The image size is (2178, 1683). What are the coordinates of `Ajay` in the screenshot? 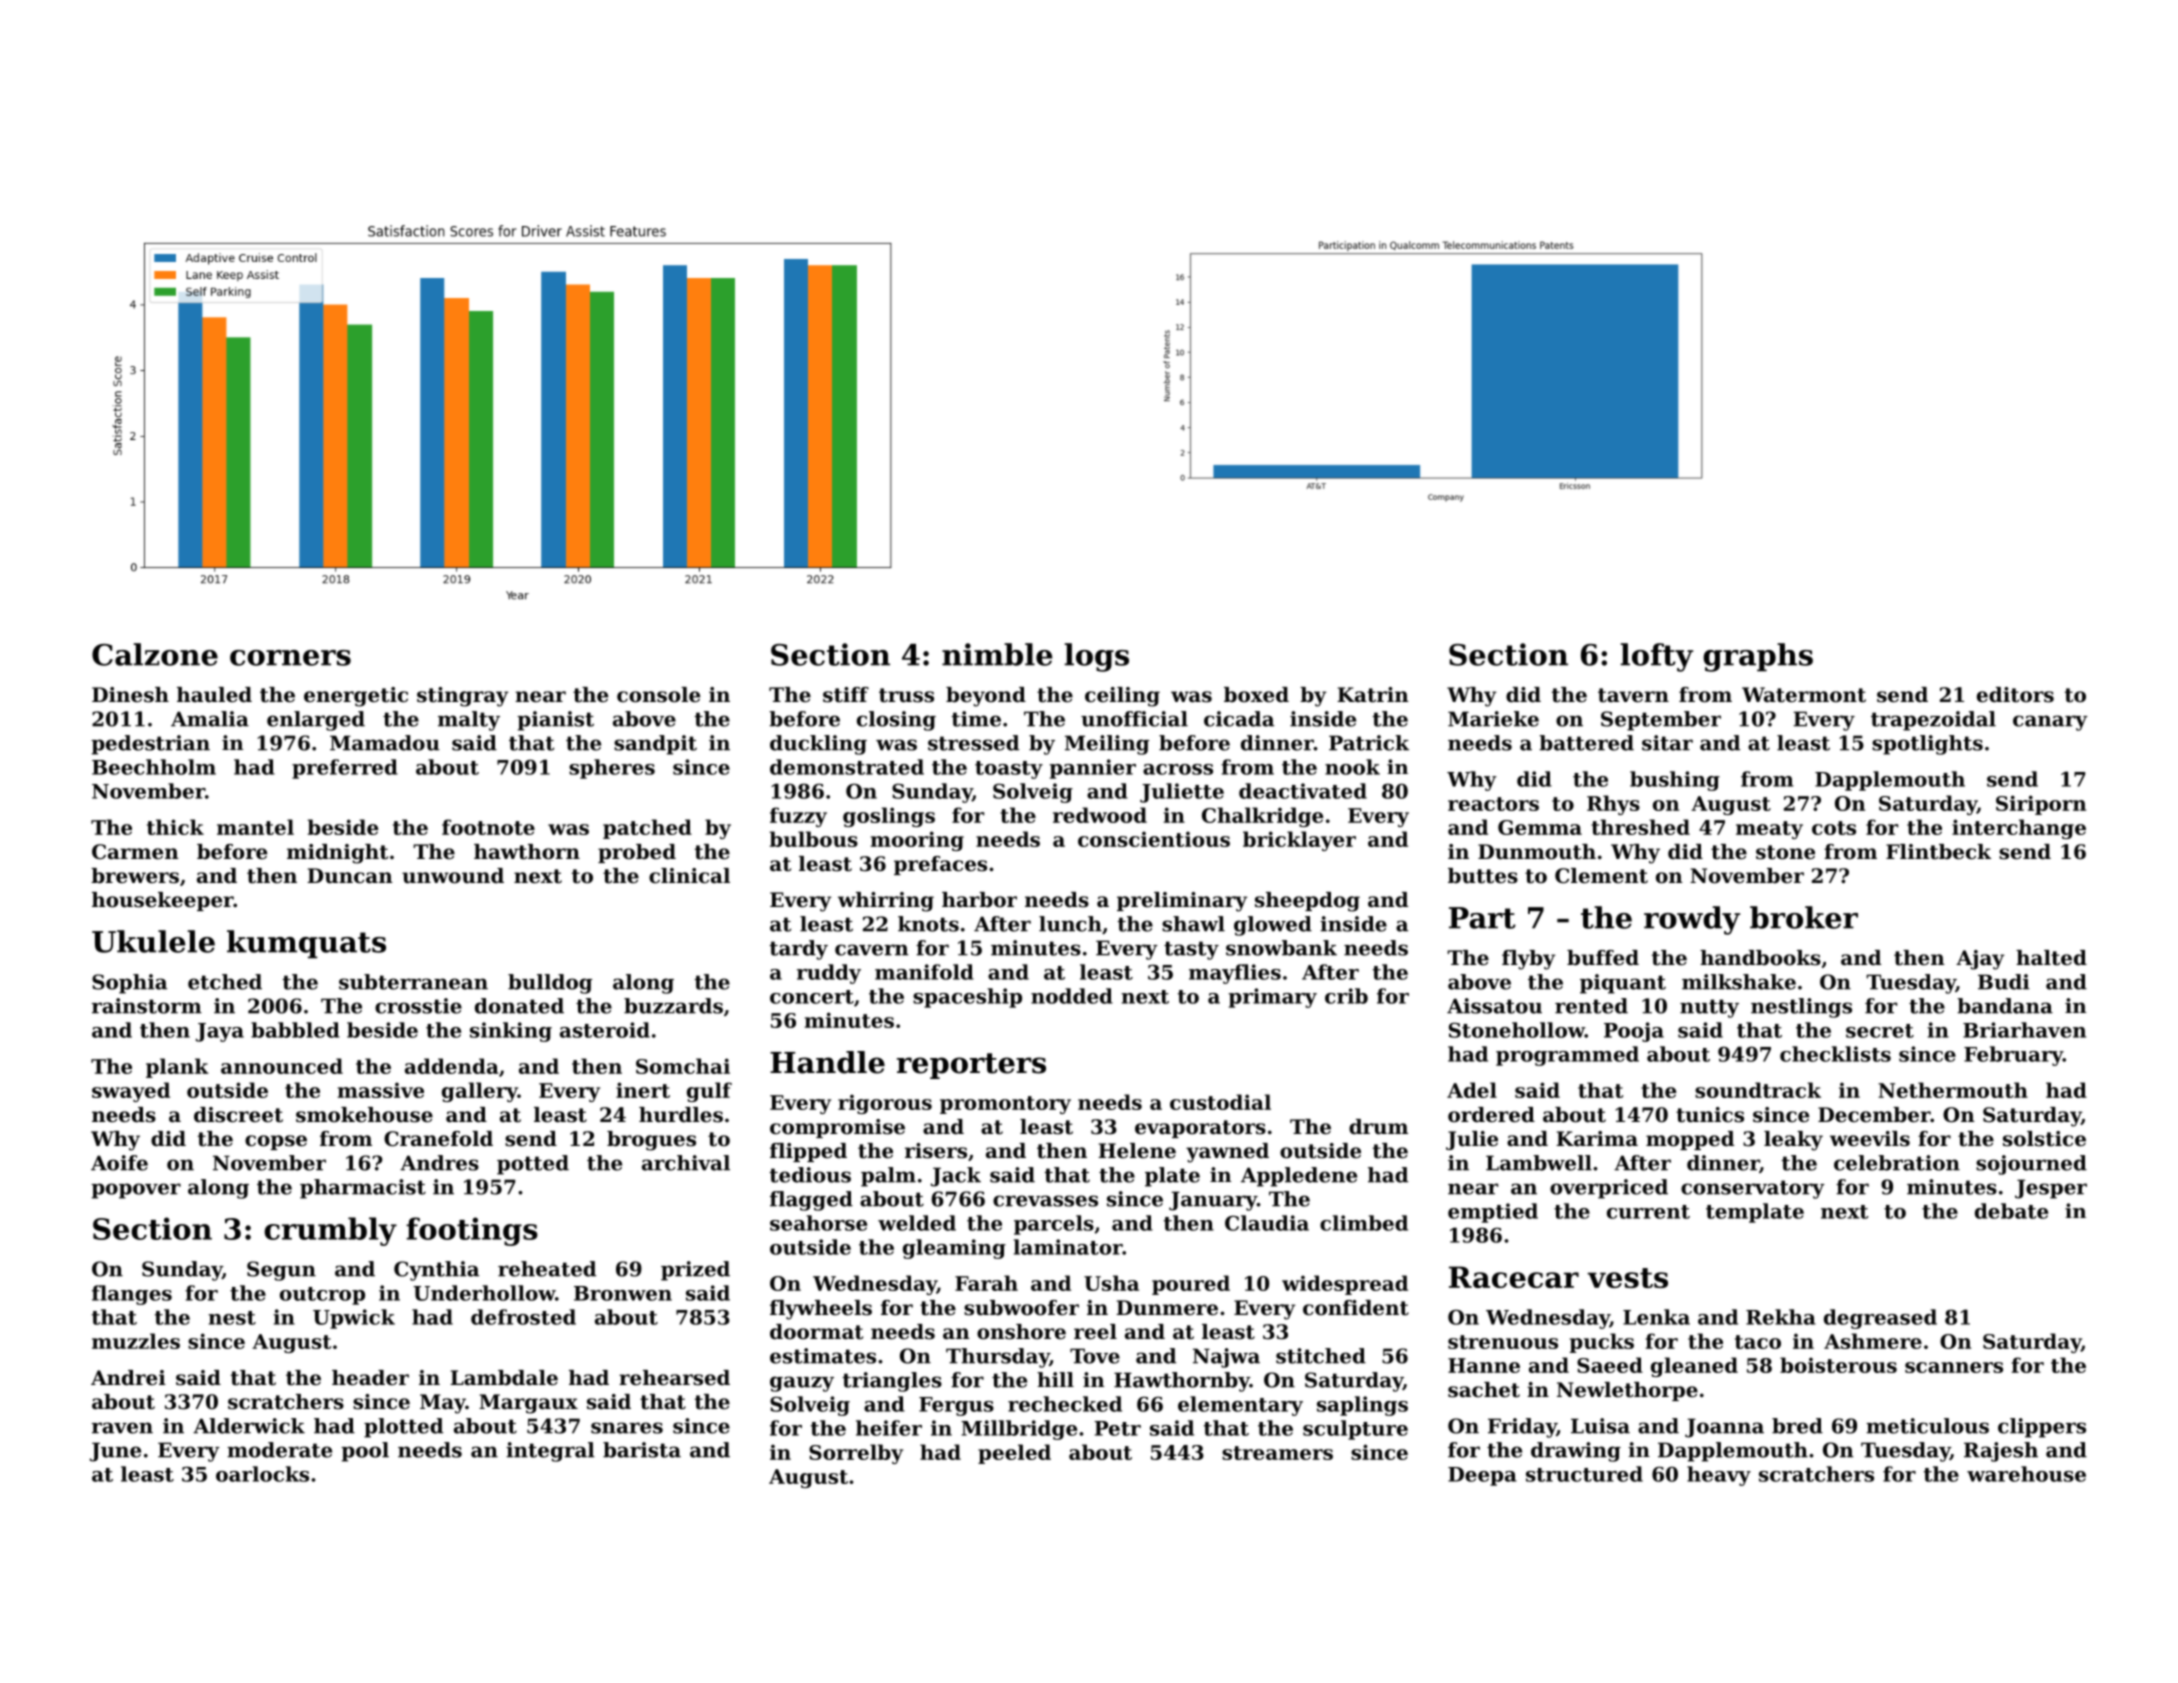 It's located at (1980, 960).
